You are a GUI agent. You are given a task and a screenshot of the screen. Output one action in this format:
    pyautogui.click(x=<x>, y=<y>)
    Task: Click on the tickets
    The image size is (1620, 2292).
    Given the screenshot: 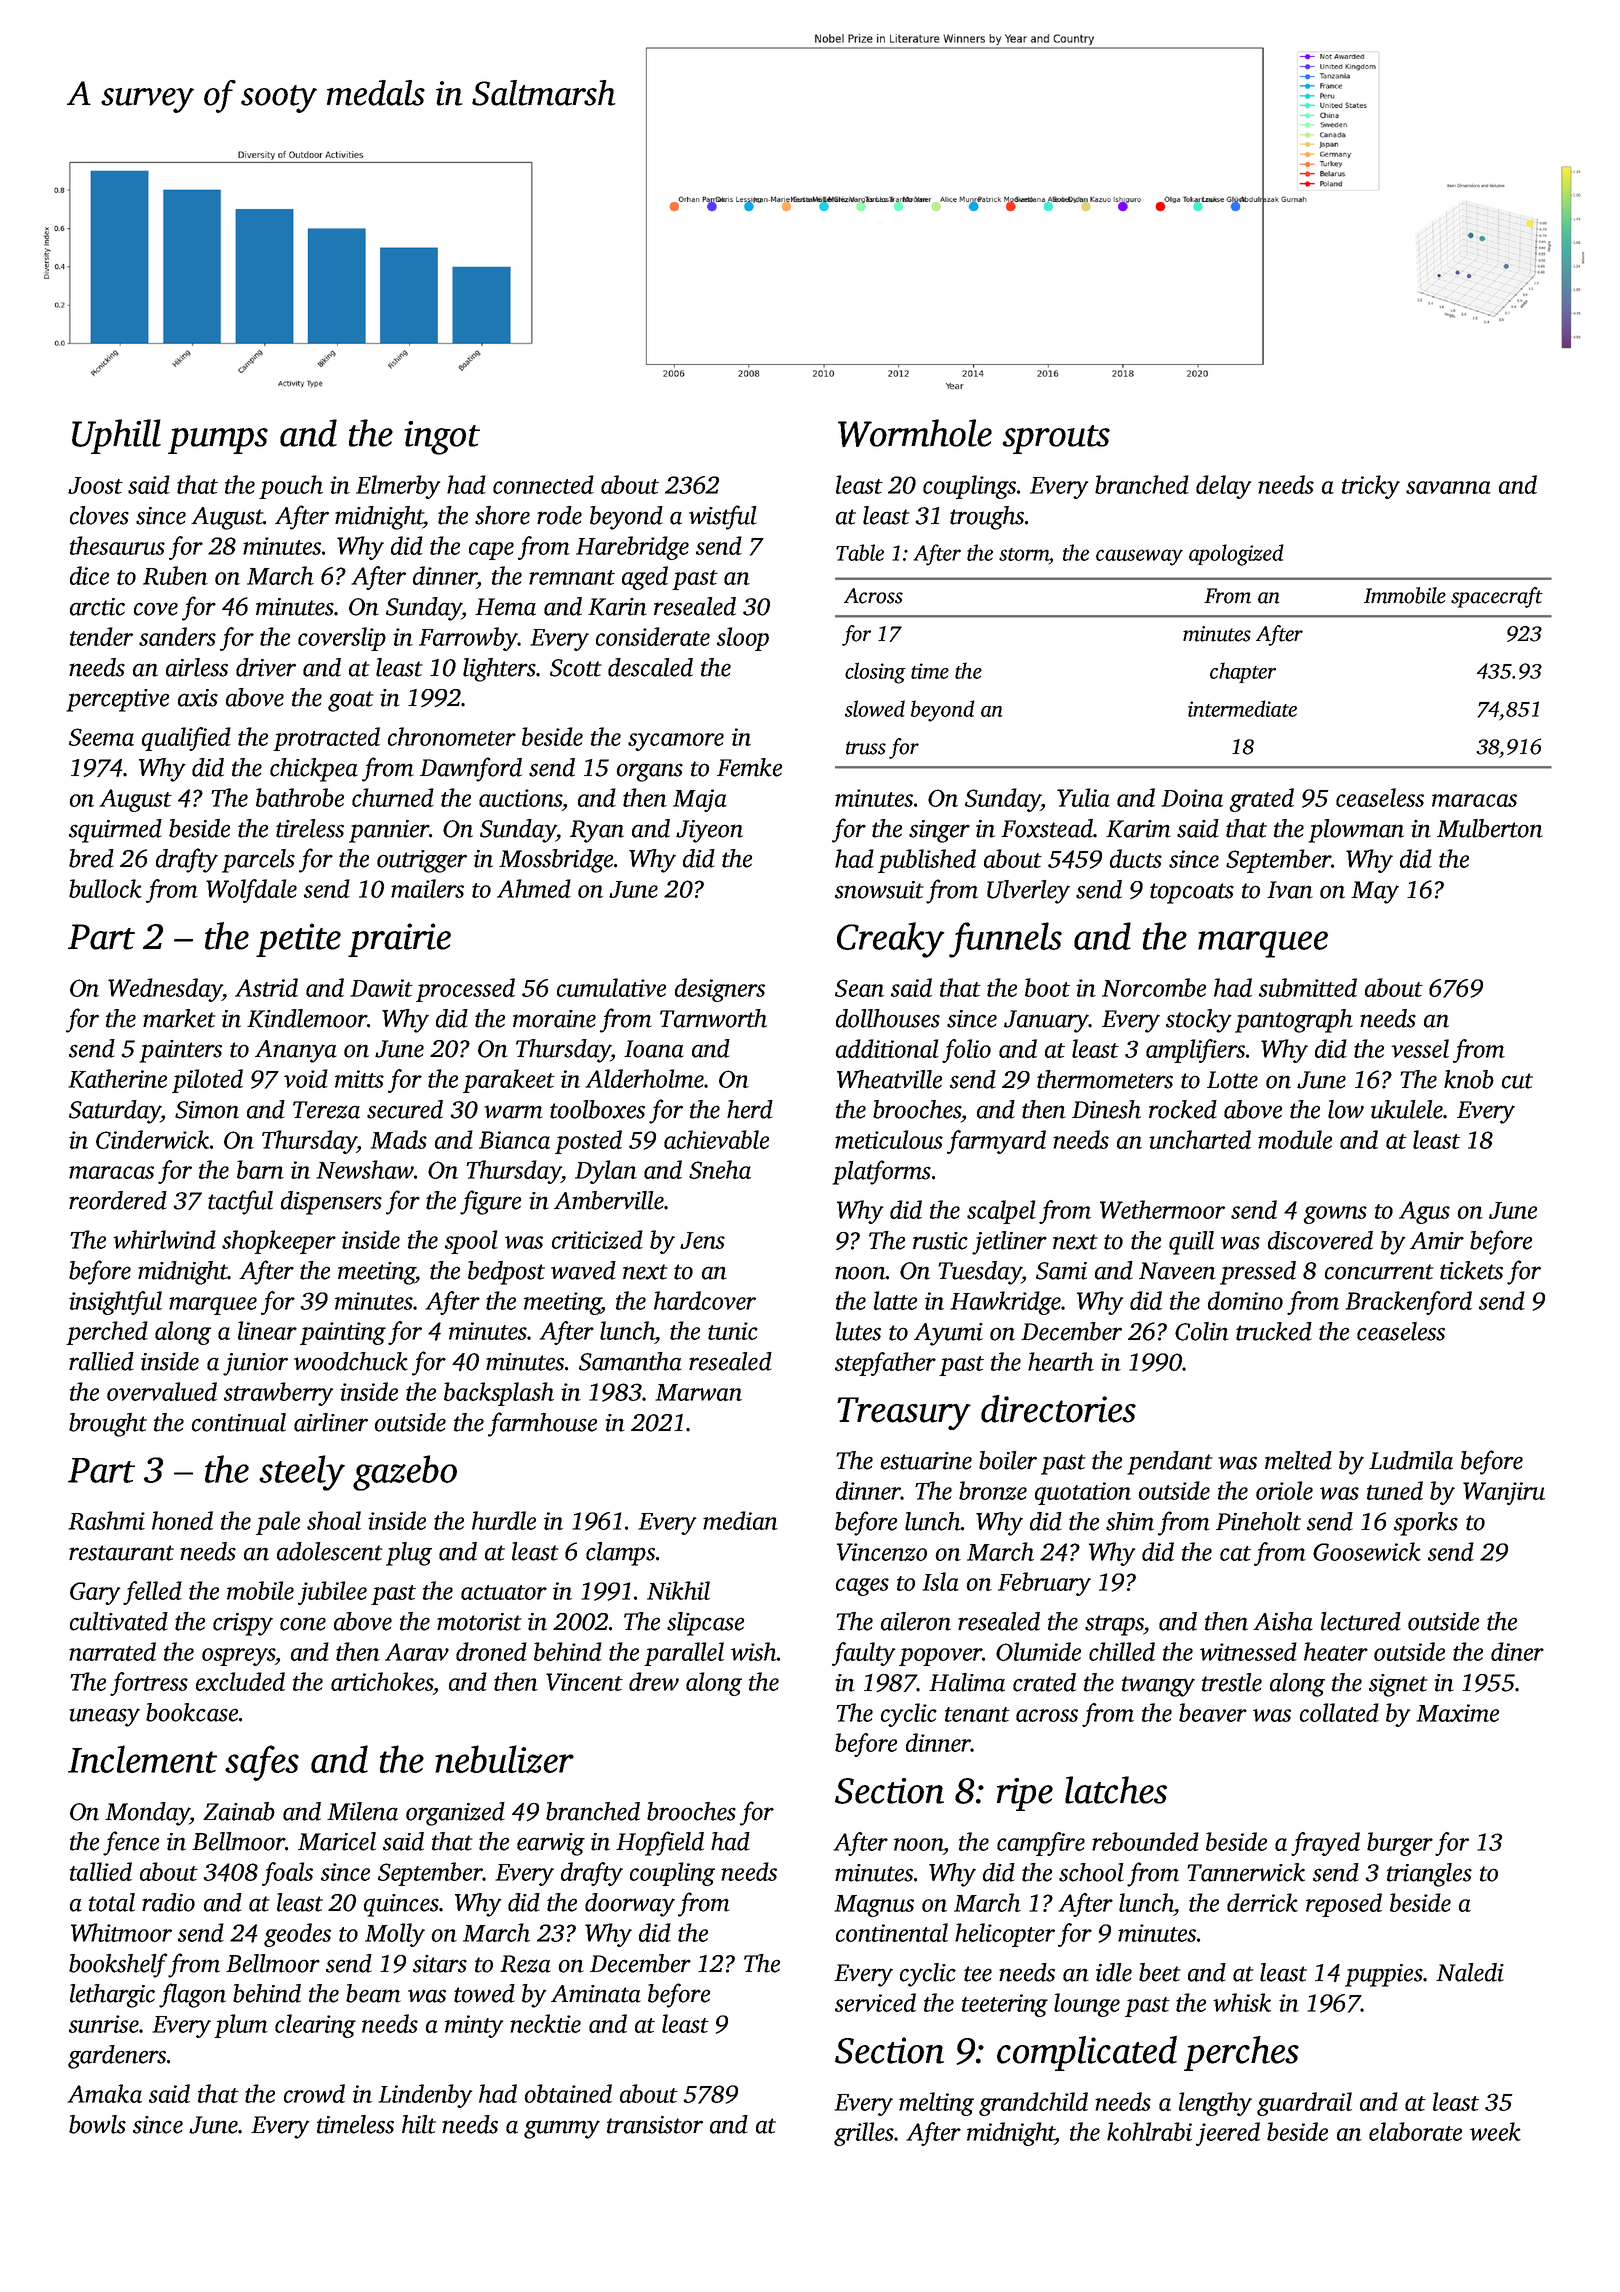 What is the action you would take?
    pyautogui.click(x=1471, y=1270)
